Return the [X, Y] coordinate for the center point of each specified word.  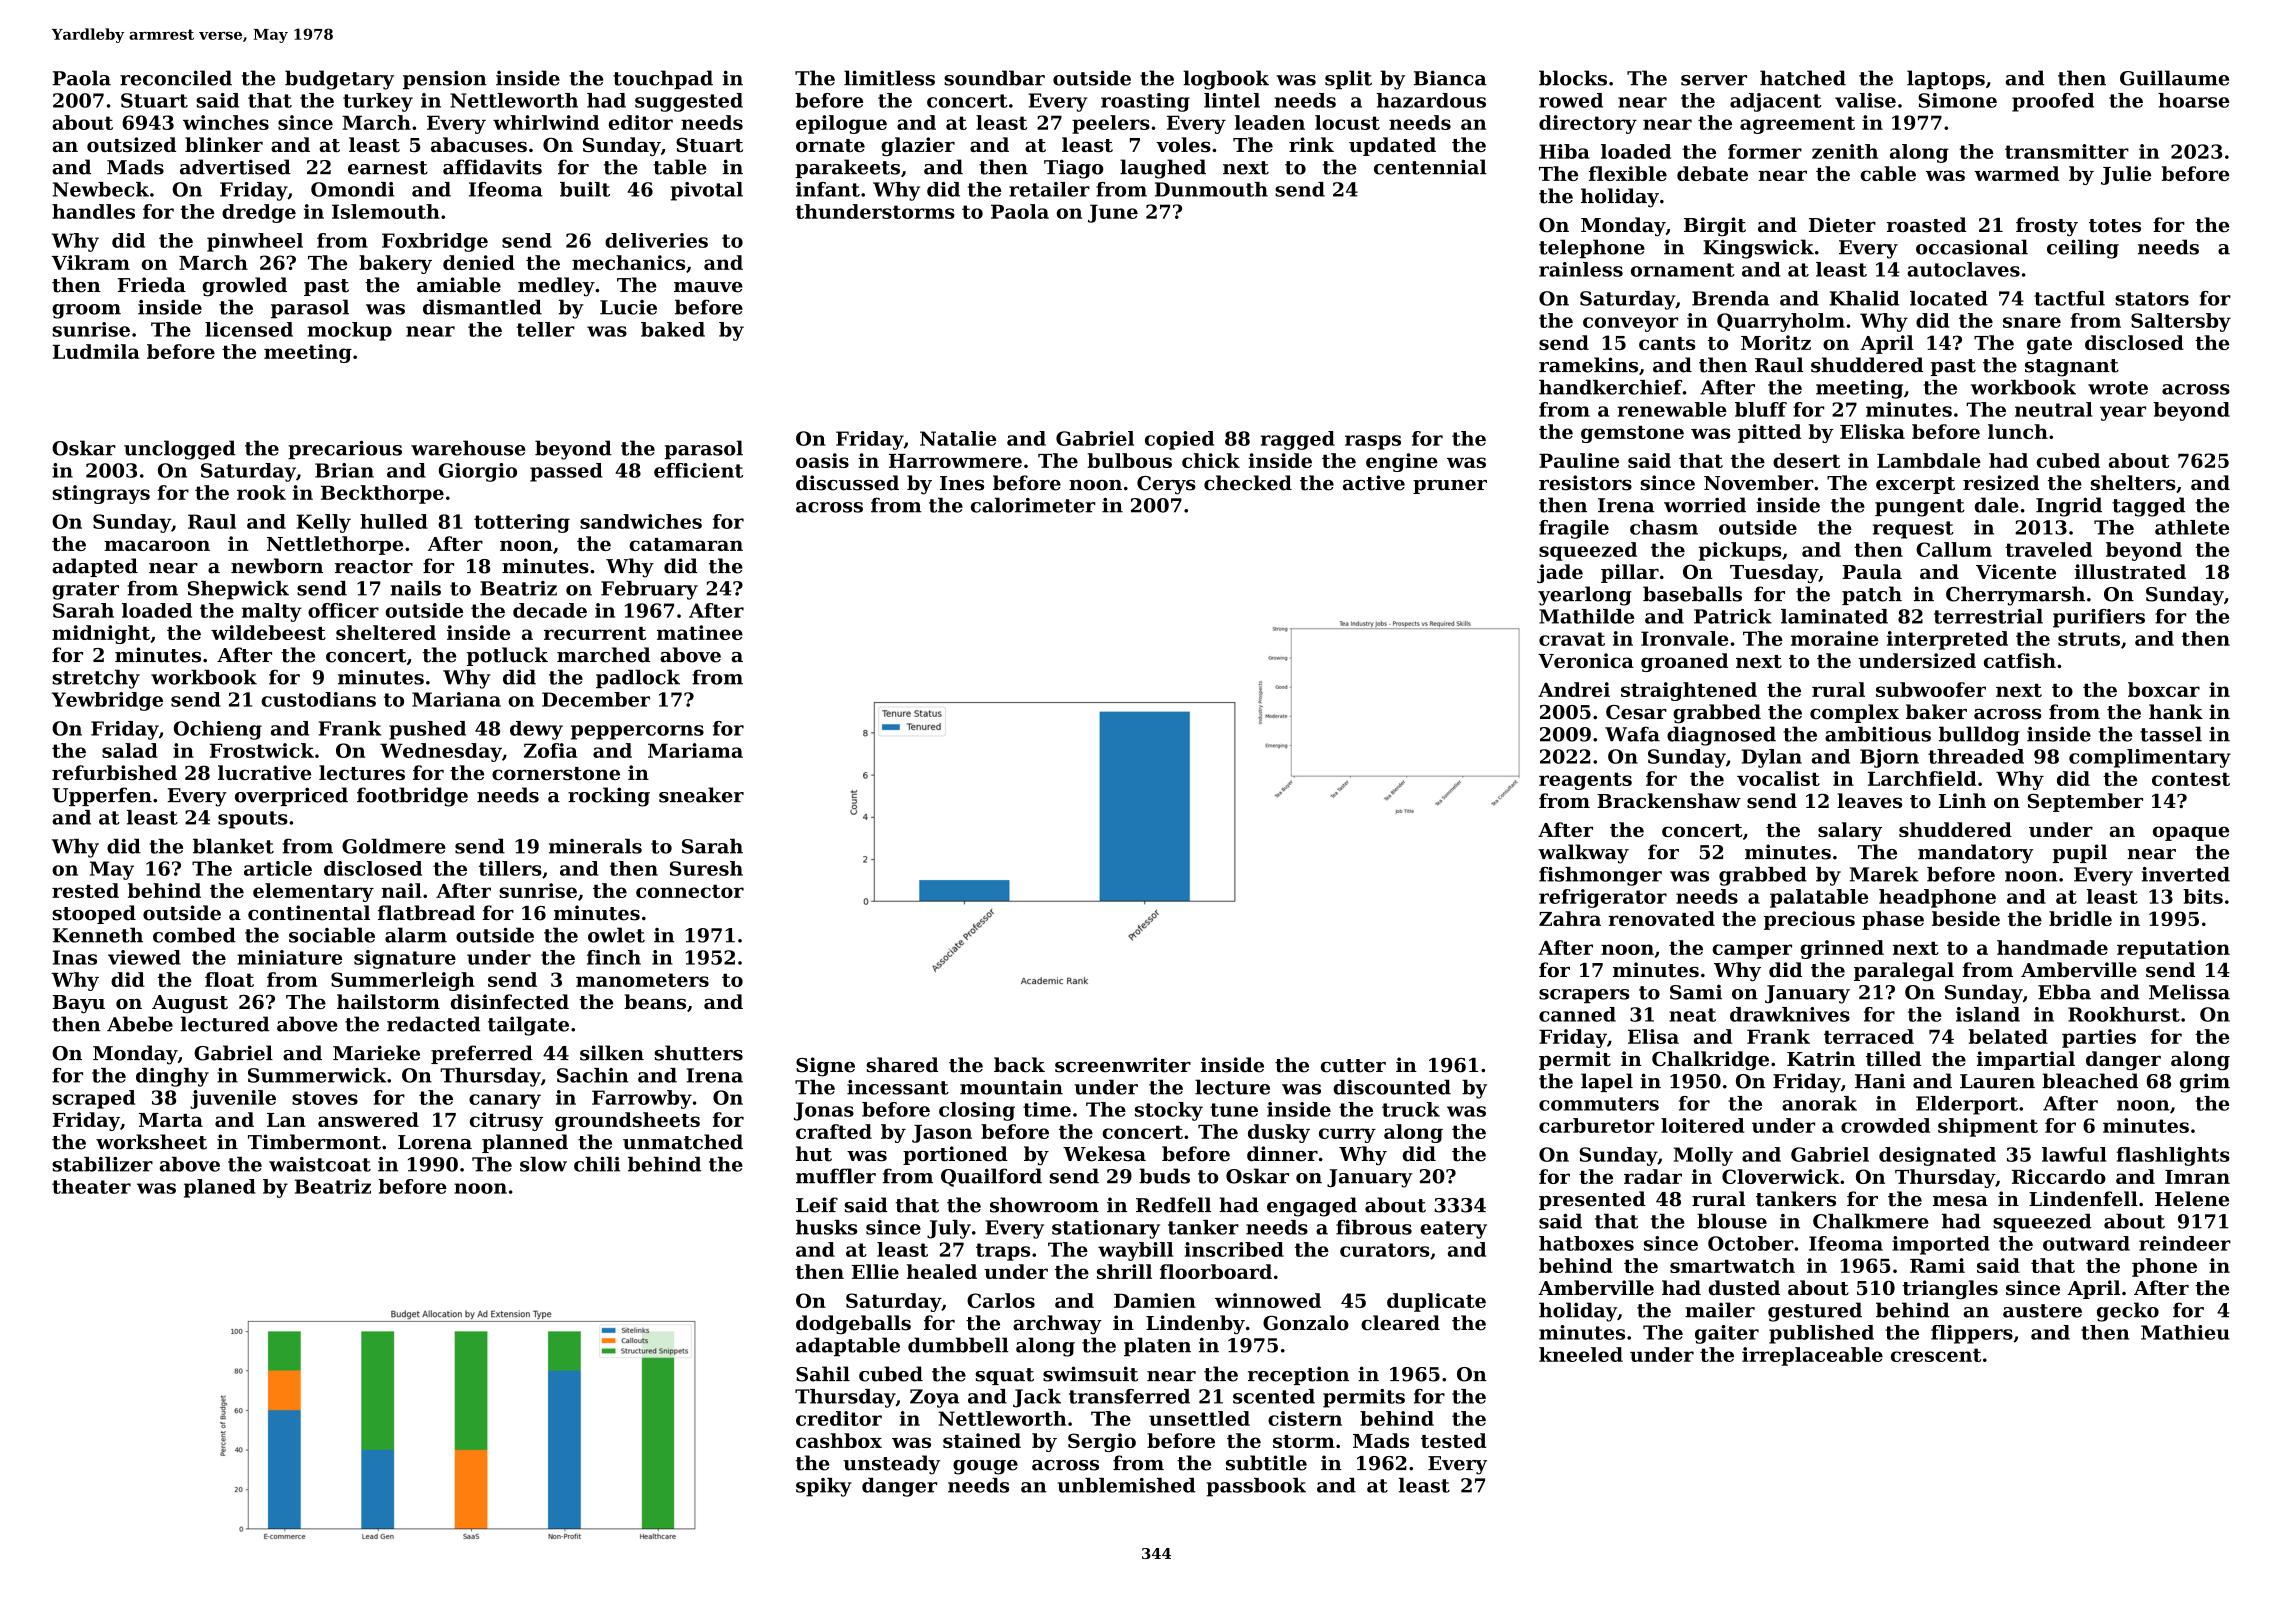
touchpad [663, 79]
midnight [101, 634]
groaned [1684, 662]
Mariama [695, 750]
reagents [1585, 781]
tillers [510, 868]
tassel [2171, 734]
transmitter [2067, 151]
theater [91, 1186]
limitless [889, 78]
